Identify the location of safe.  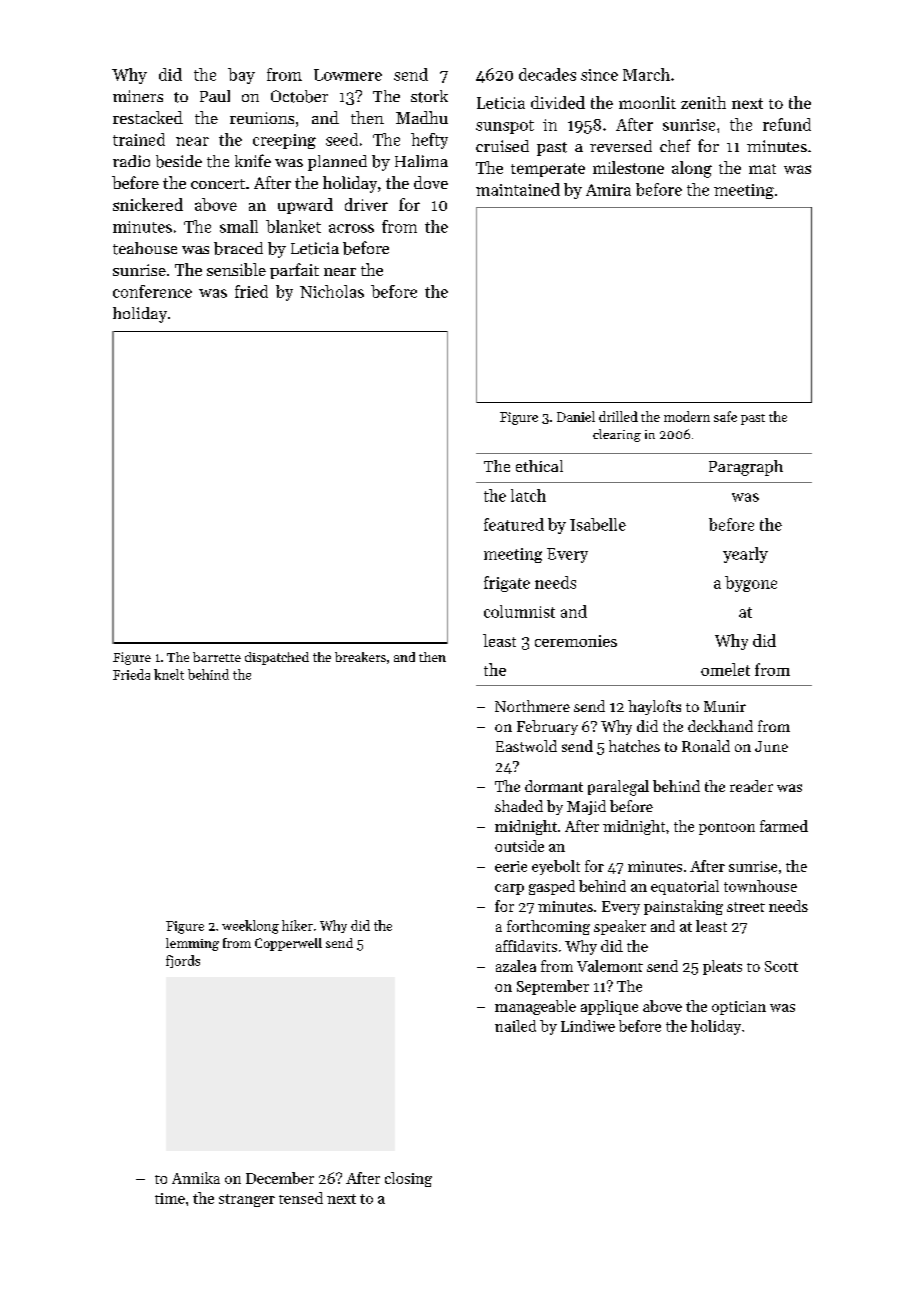
(725, 416).
